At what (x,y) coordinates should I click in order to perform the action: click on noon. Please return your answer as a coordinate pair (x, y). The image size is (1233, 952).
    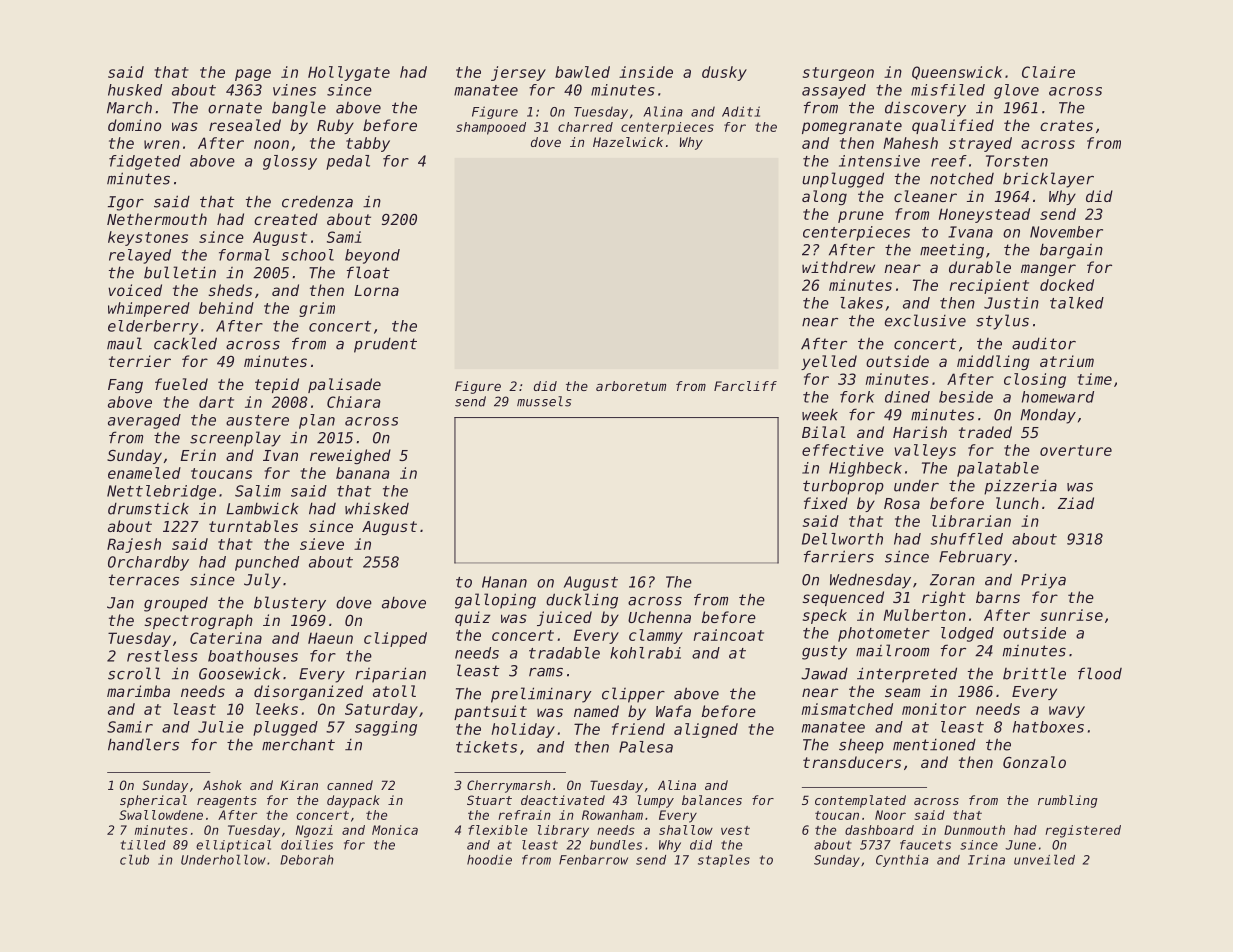
    Looking at the image, I should click on (271, 144).
